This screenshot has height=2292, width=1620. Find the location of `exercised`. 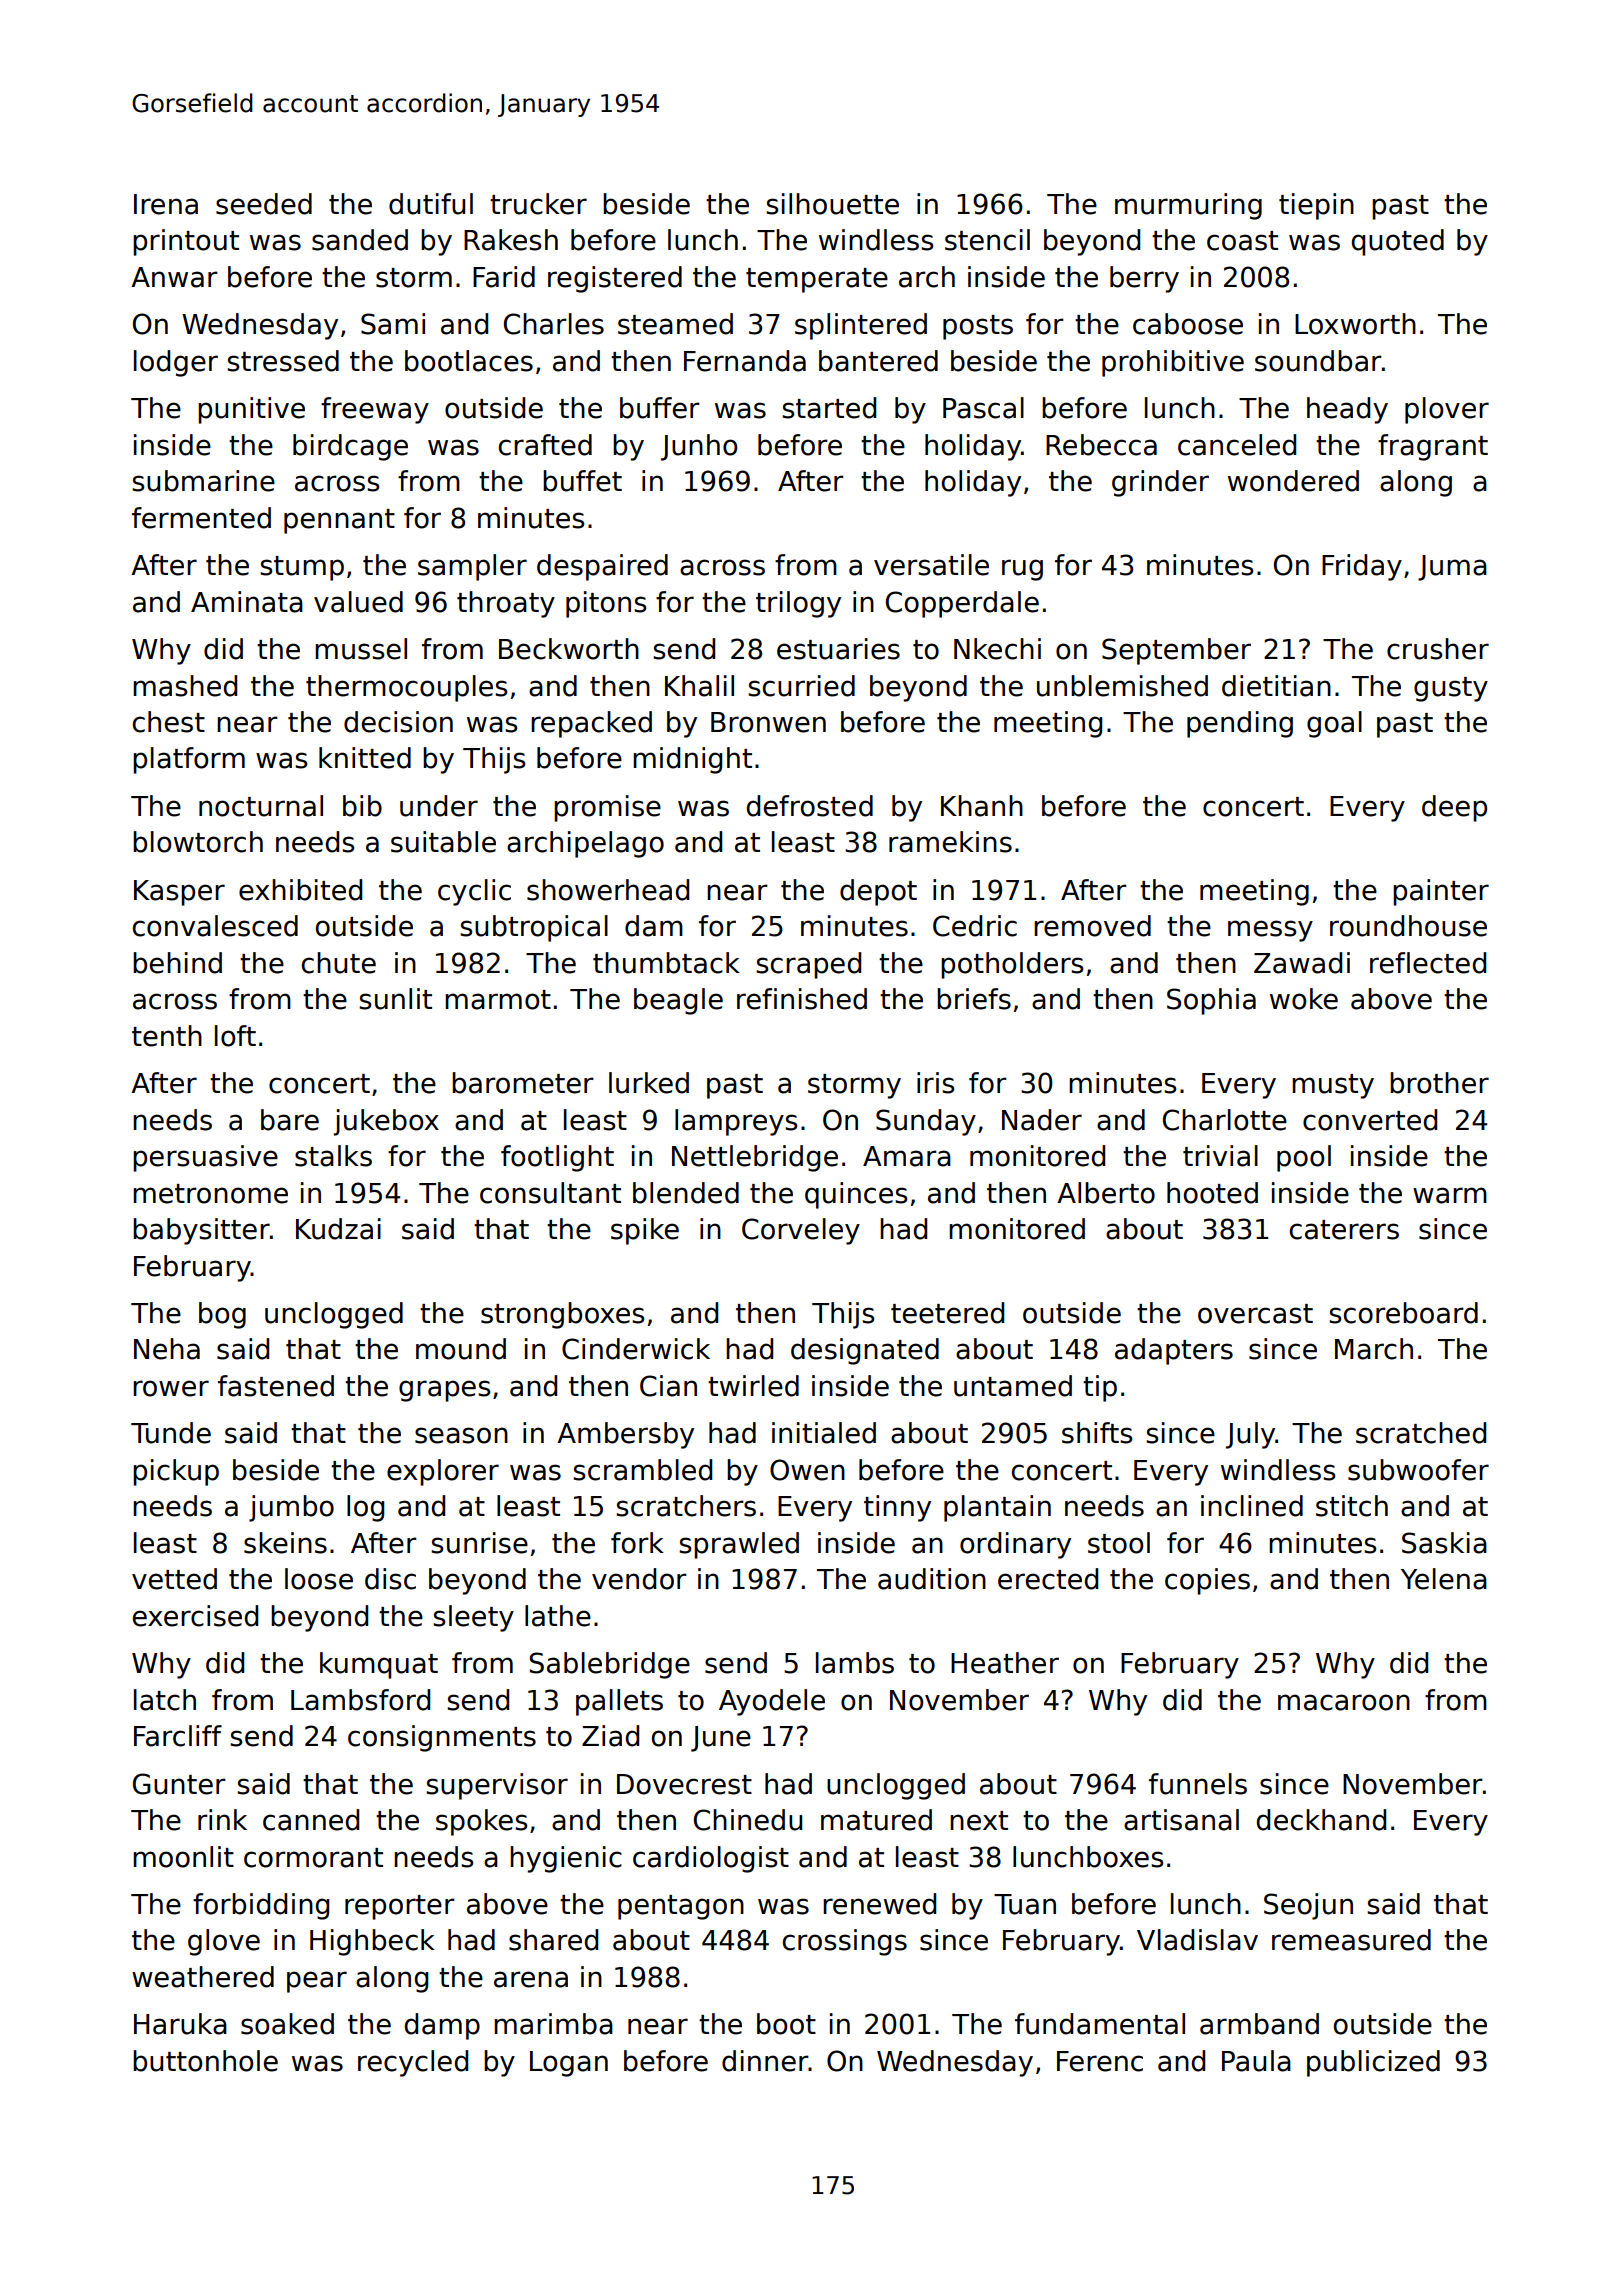

exercised is located at coordinates (195, 1616).
